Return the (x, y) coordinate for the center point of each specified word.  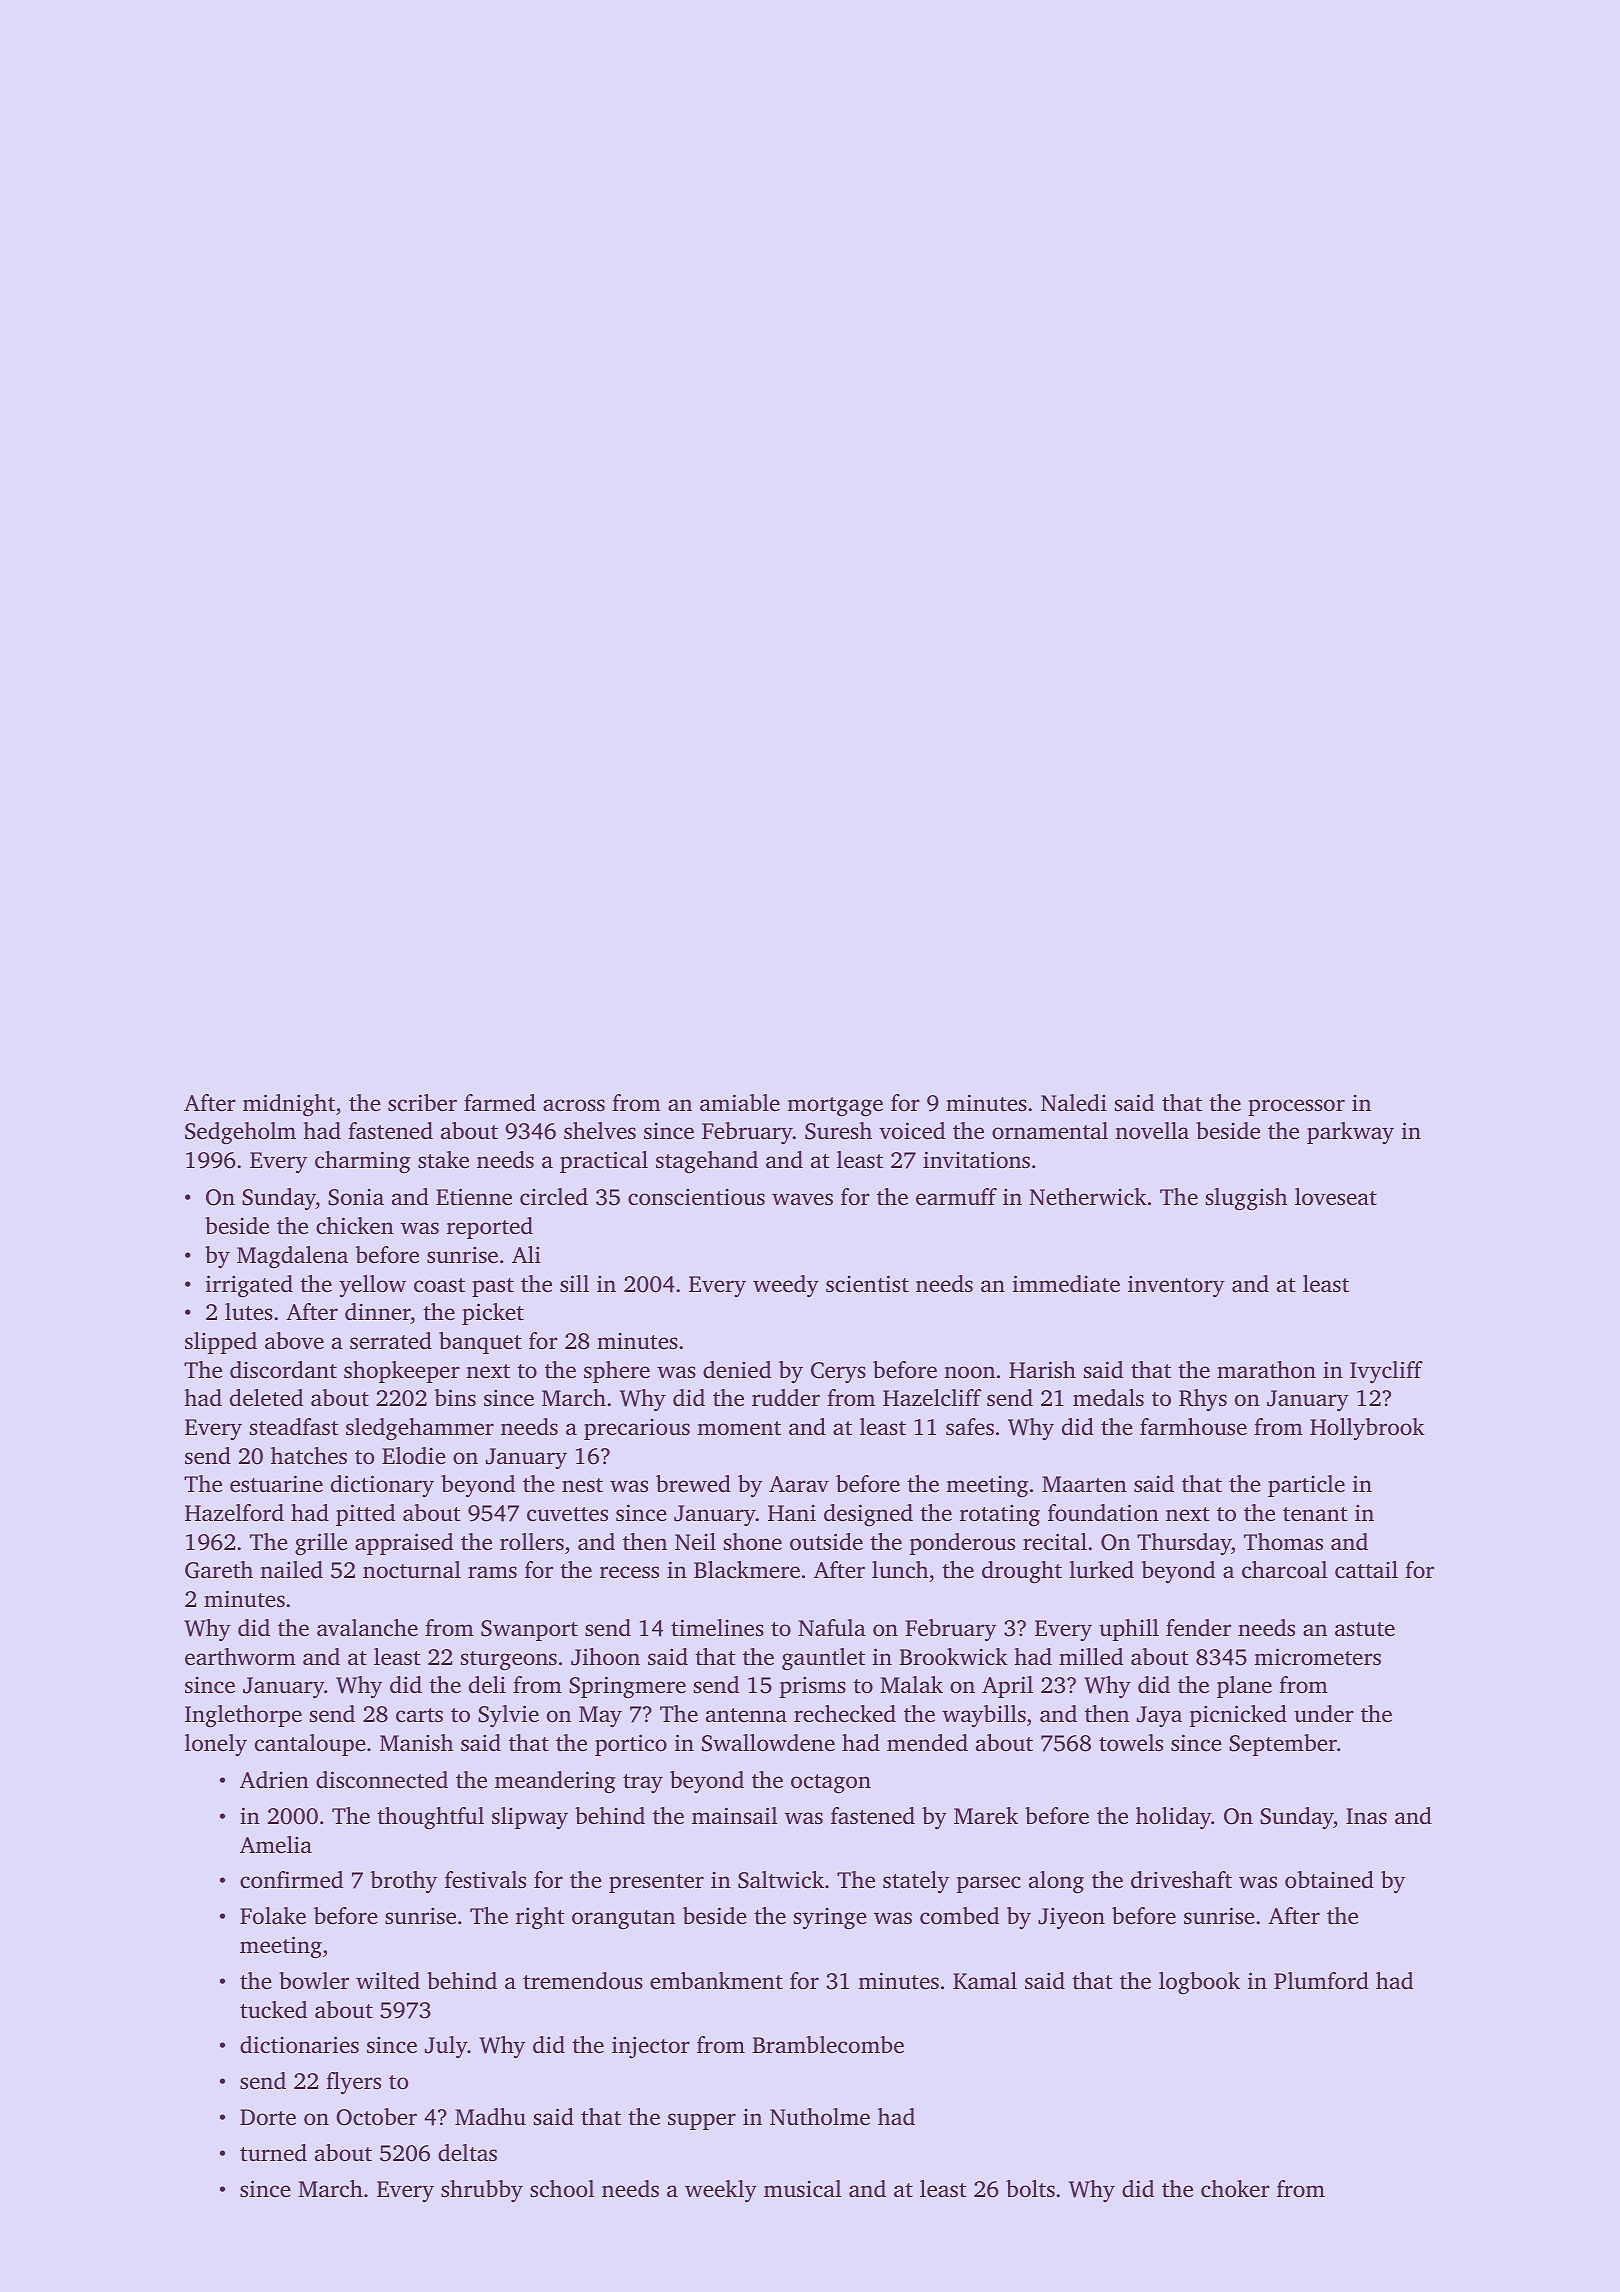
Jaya (1159, 1716)
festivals (485, 1879)
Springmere (627, 1687)
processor (1296, 1107)
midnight (289, 1105)
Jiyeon (1071, 1918)
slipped (221, 1343)
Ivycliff (1386, 1372)
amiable (740, 1103)
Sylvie (508, 1716)
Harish (1042, 1369)
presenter (656, 1883)
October (376, 2117)
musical (802, 2189)
